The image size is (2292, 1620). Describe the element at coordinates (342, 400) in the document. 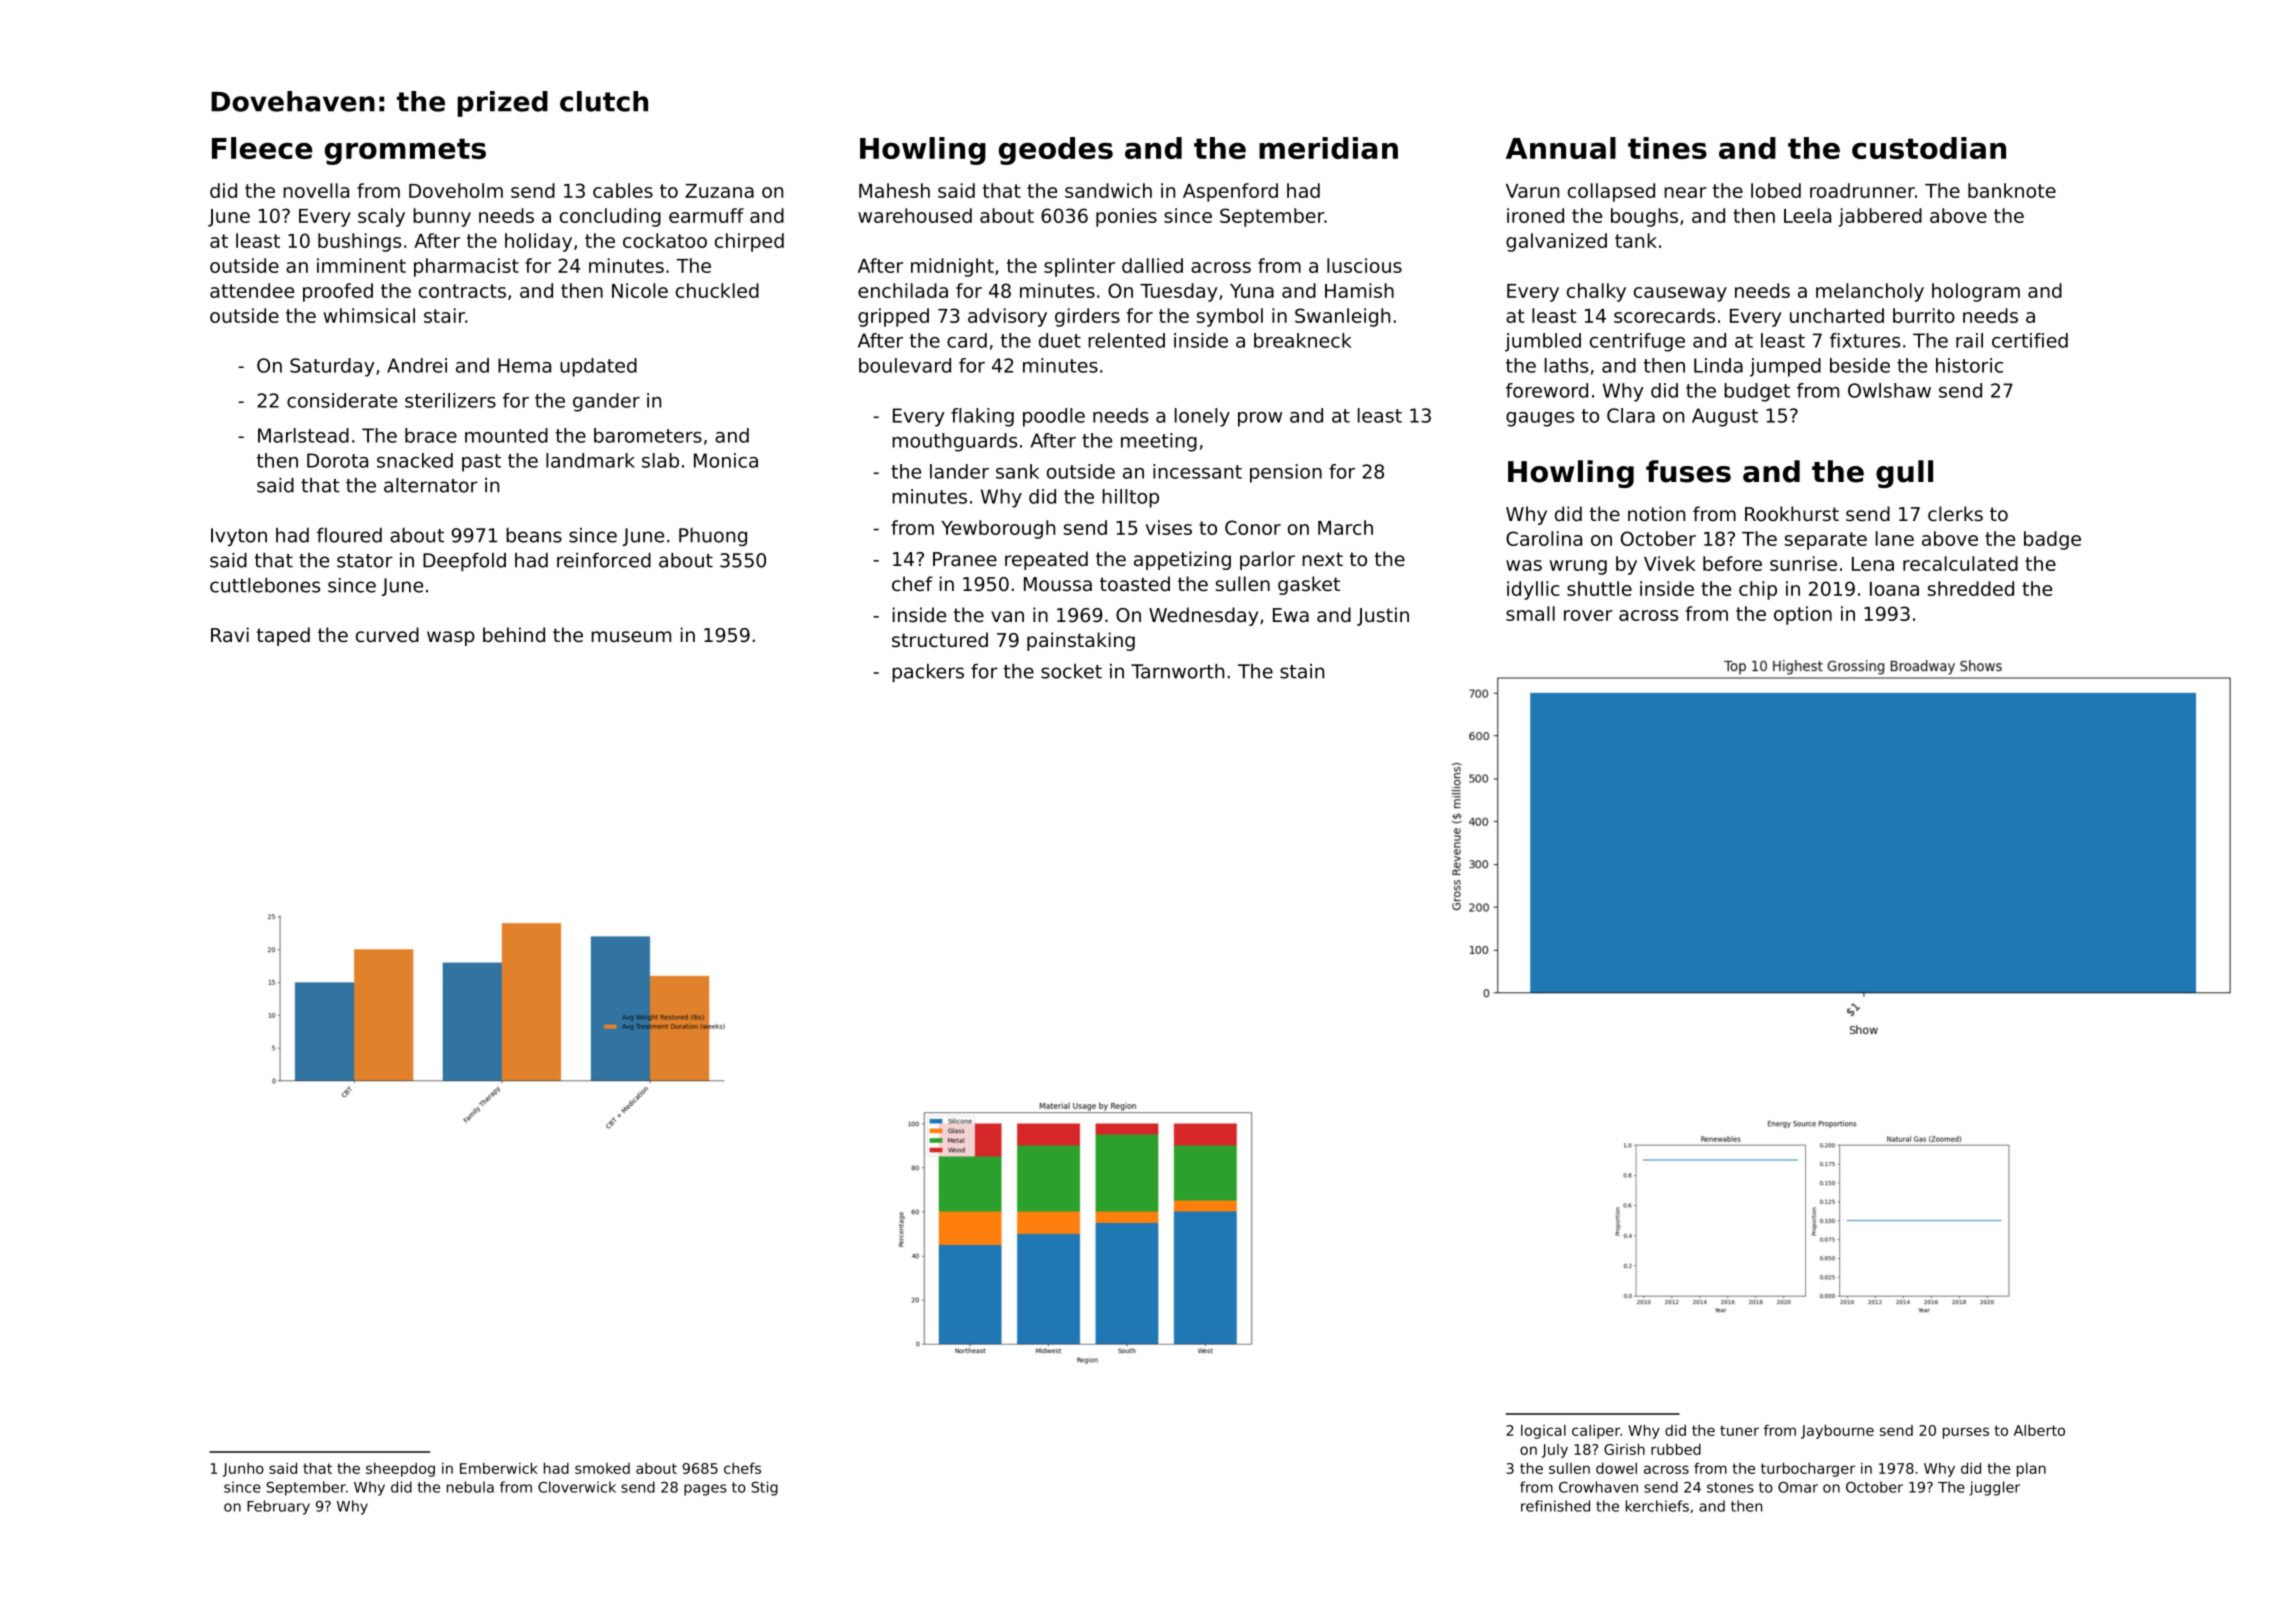

I see `considerate` at that location.
